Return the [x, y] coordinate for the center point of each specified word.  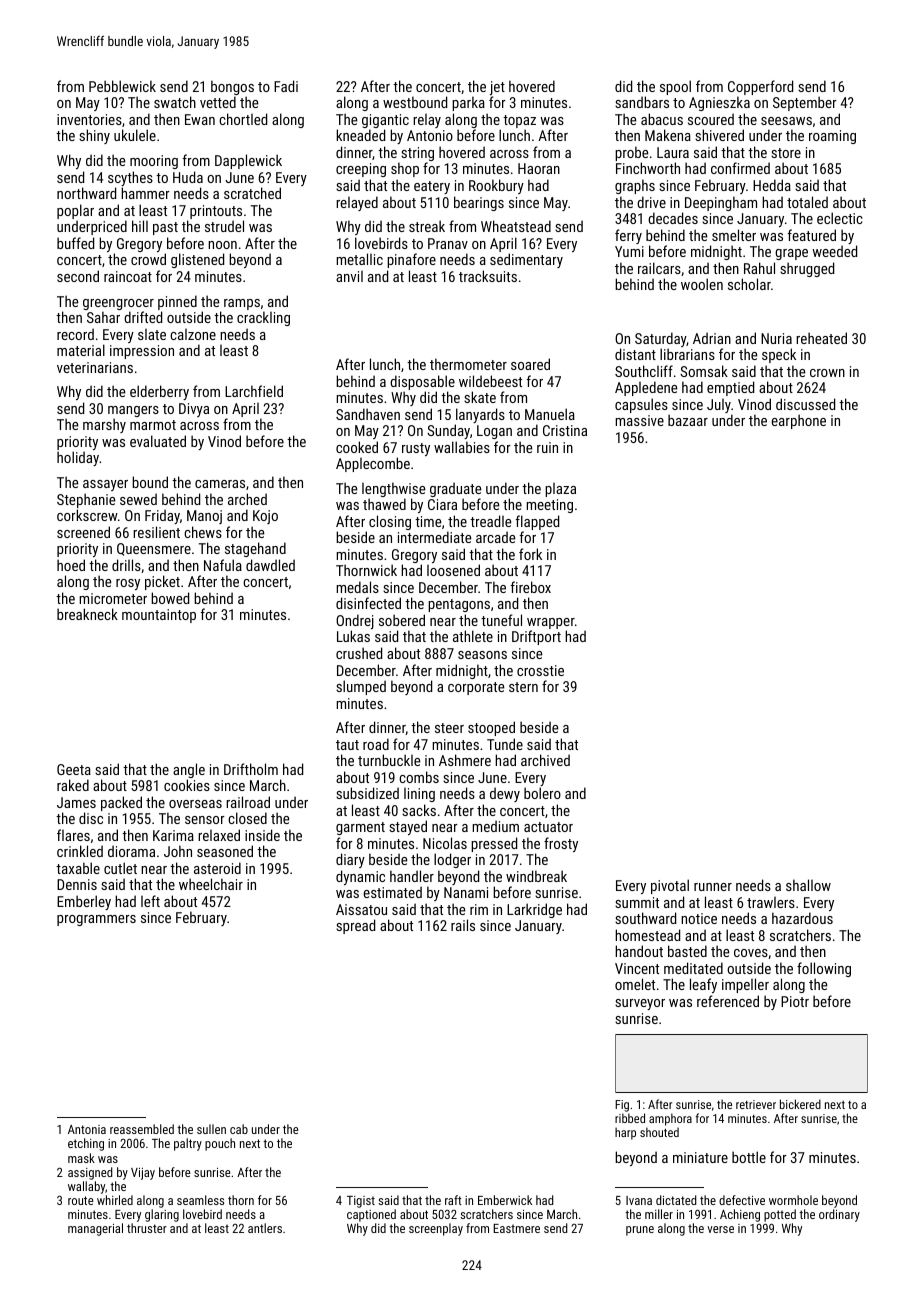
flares [73, 835]
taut [347, 745]
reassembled [142, 1129]
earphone [798, 421]
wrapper [551, 624]
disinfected [368, 603]
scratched [252, 193]
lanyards [480, 415]
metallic [359, 259]
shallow [808, 885]
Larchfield [254, 391]
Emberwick [505, 1200]
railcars [659, 268]
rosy [128, 584]
